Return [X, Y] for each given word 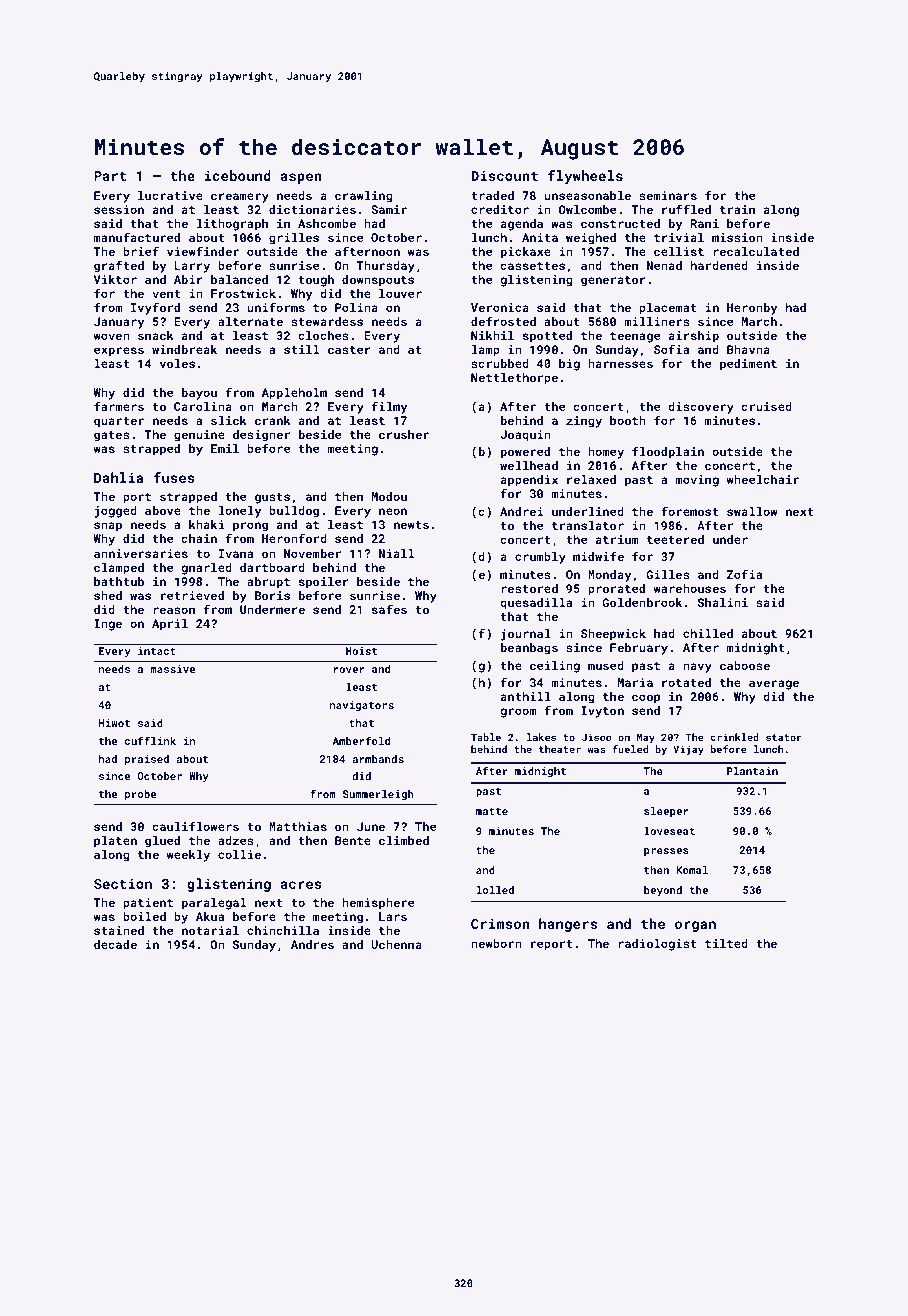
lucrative [170, 195]
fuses [174, 477]
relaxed [591, 479]
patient [148, 904]
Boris [272, 595]
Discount [504, 175]
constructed [620, 223]
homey [606, 453]
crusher [404, 434]
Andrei [521, 511]
